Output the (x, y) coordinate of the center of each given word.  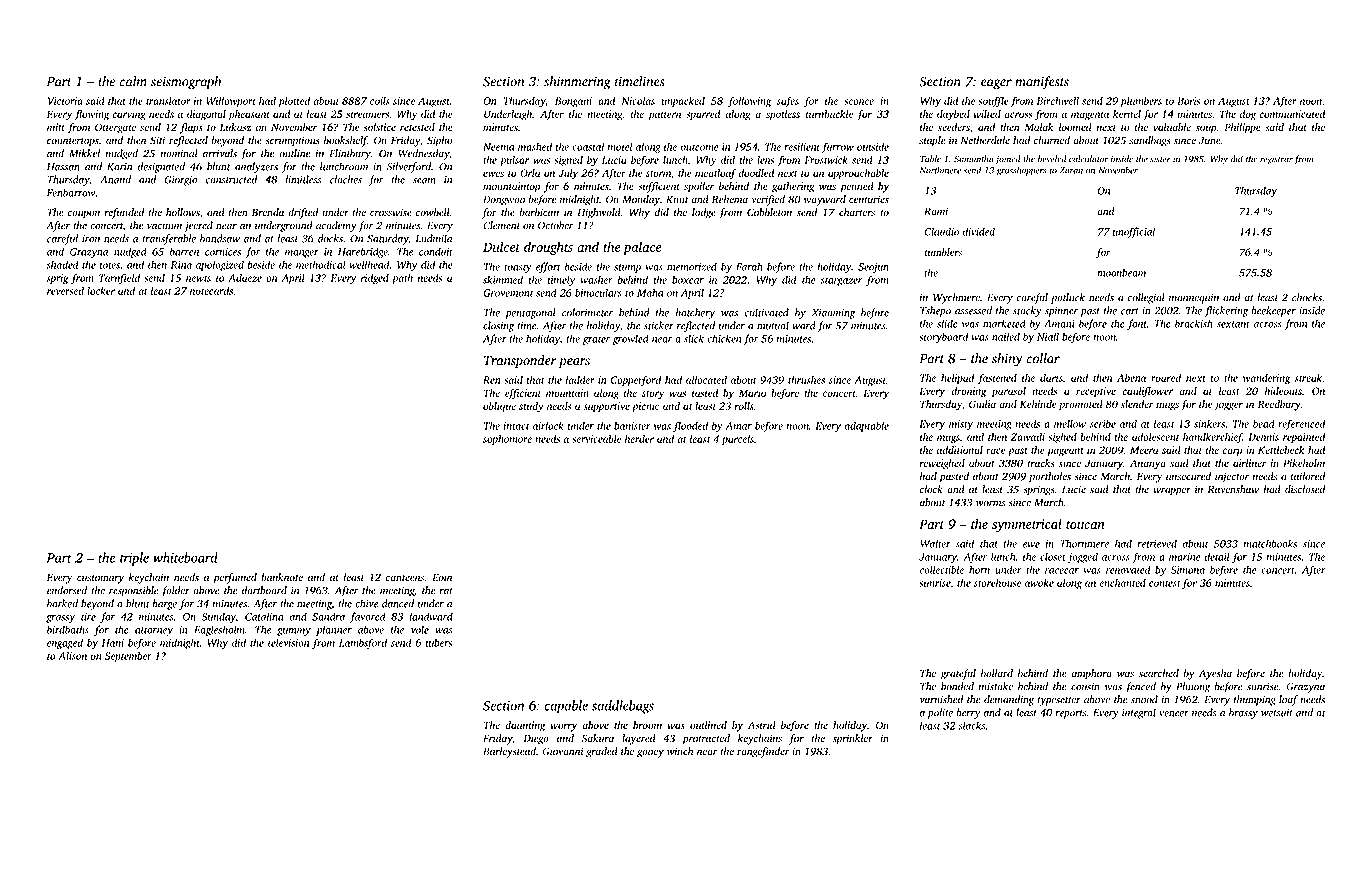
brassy (1243, 713)
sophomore (507, 439)
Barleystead (509, 752)
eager (996, 84)
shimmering (577, 83)
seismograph (186, 83)
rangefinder (763, 752)
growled (631, 339)
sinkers (1209, 423)
